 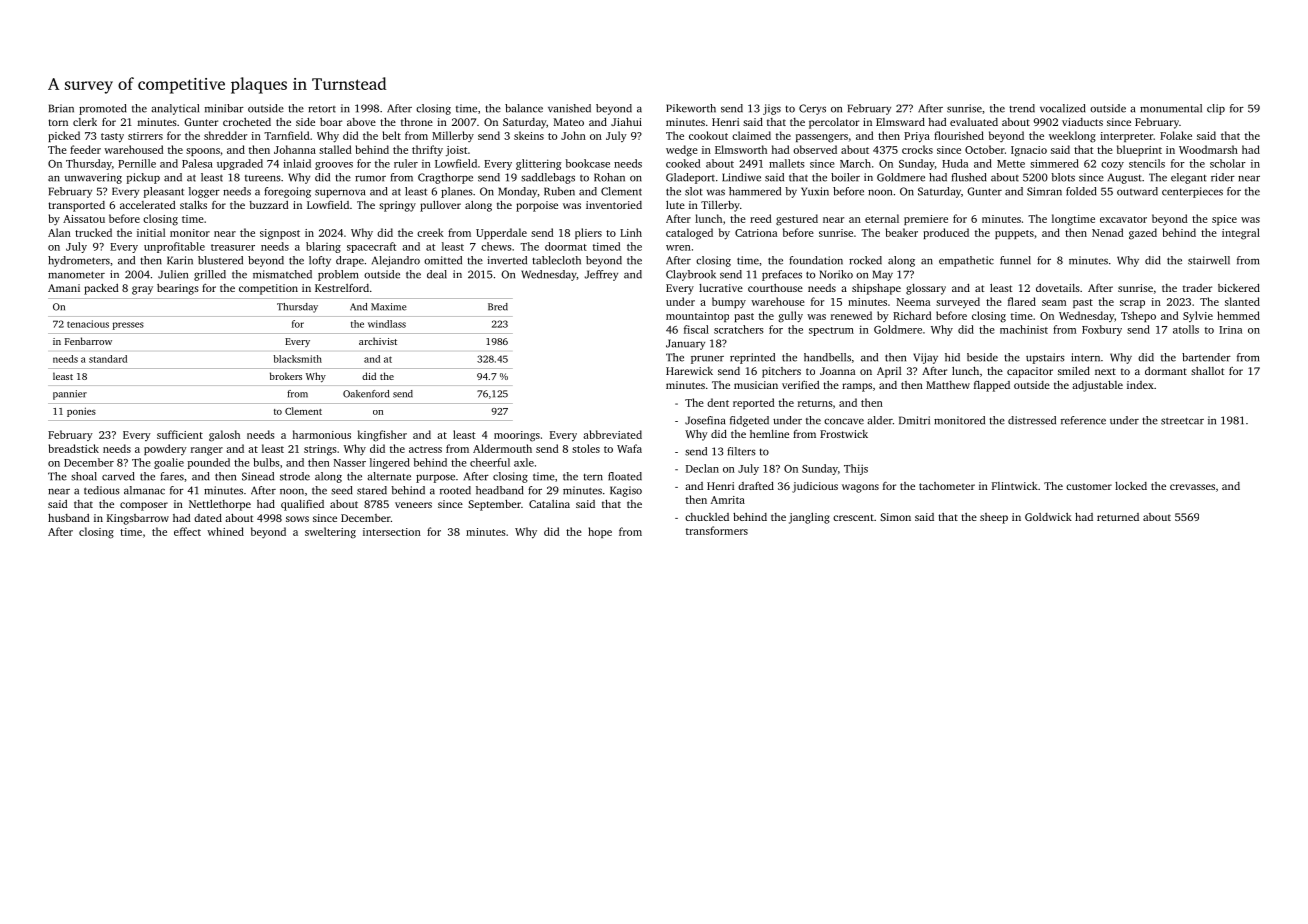 I want to click on reference, so click(x=1083, y=420).
